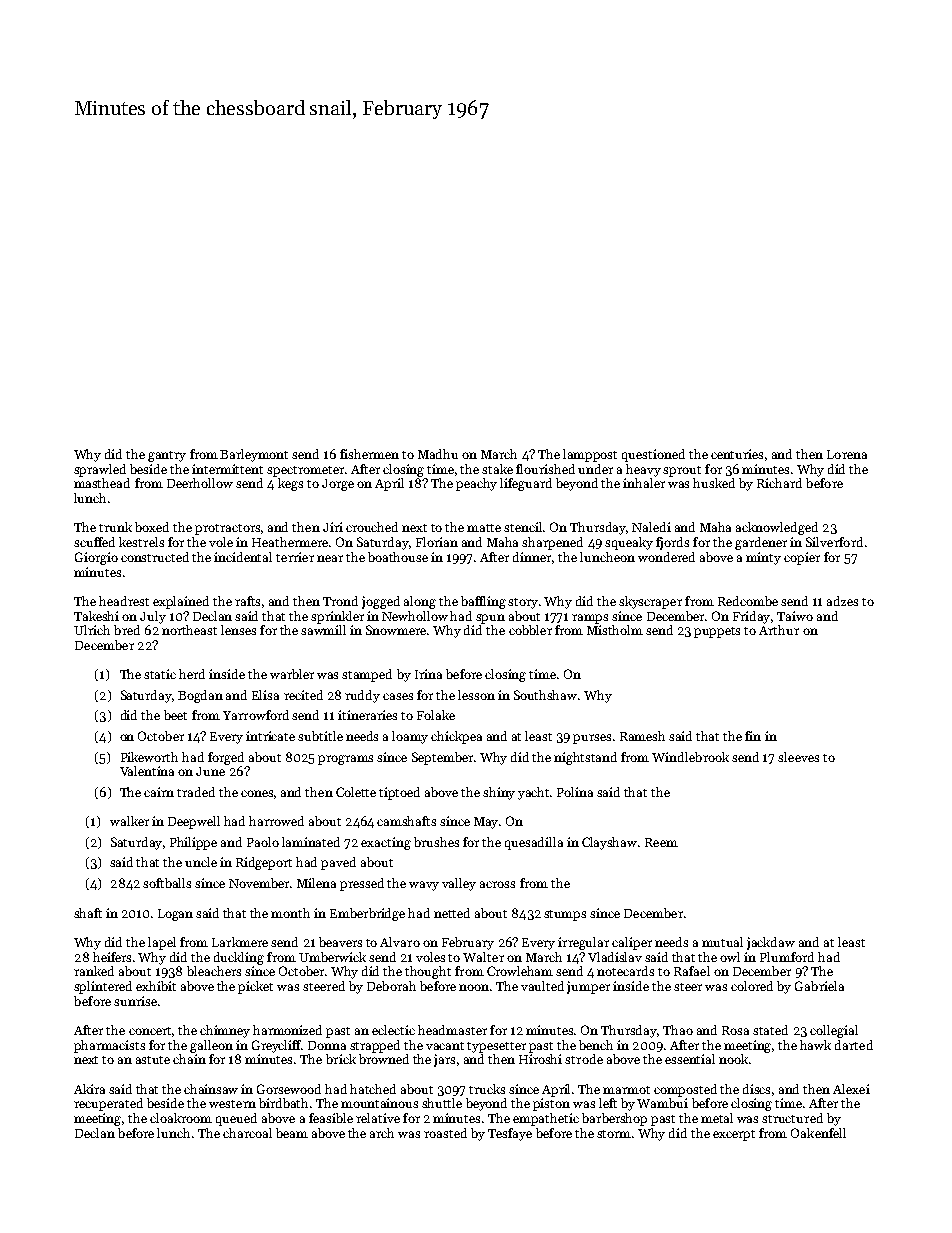 The height and width of the image is (1233, 952). I want to click on sharpened, so click(552, 543).
